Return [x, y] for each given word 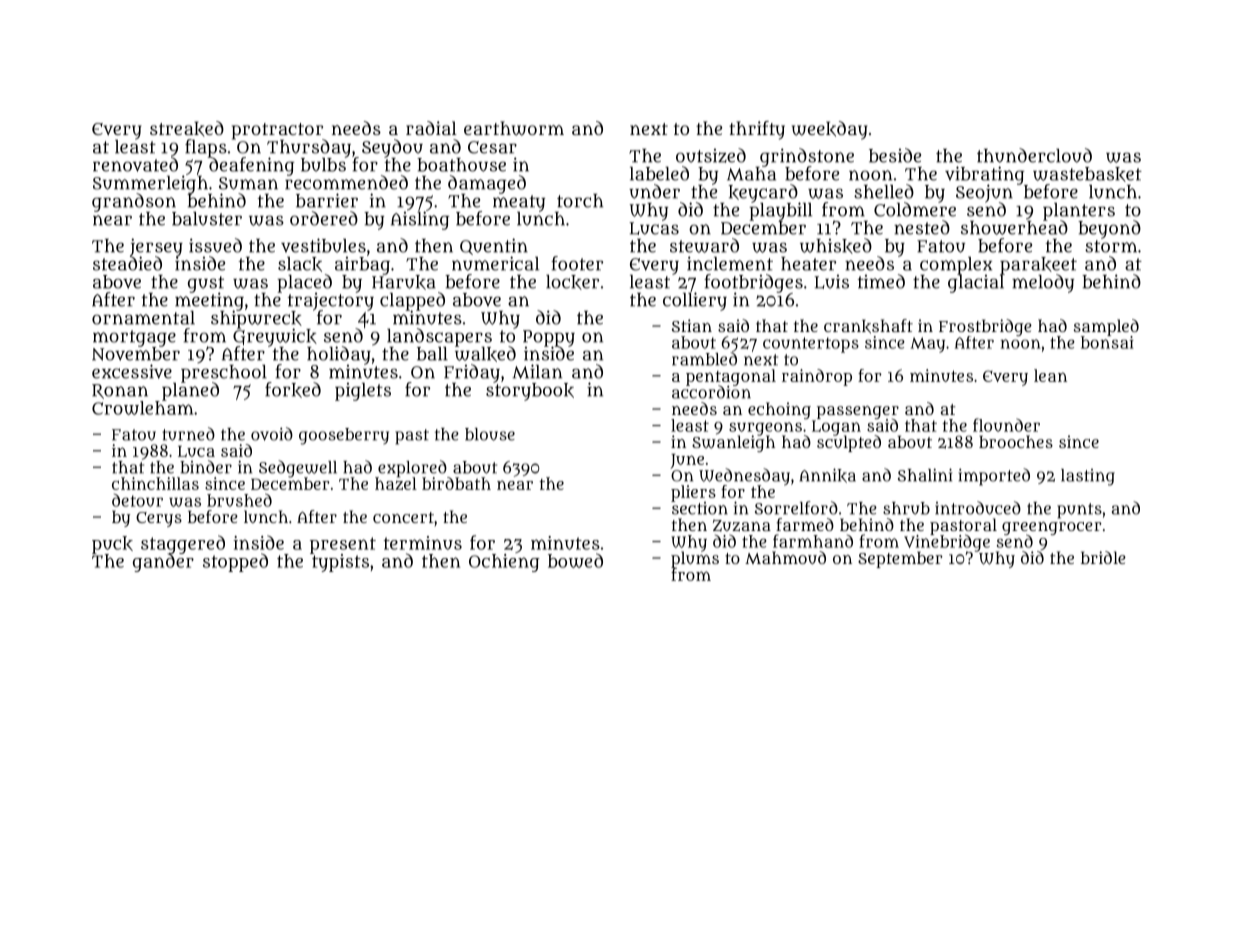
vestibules [323, 245]
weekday [830, 130]
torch [580, 201]
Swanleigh [733, 443]
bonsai [1107, 342]
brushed [239, 500]
